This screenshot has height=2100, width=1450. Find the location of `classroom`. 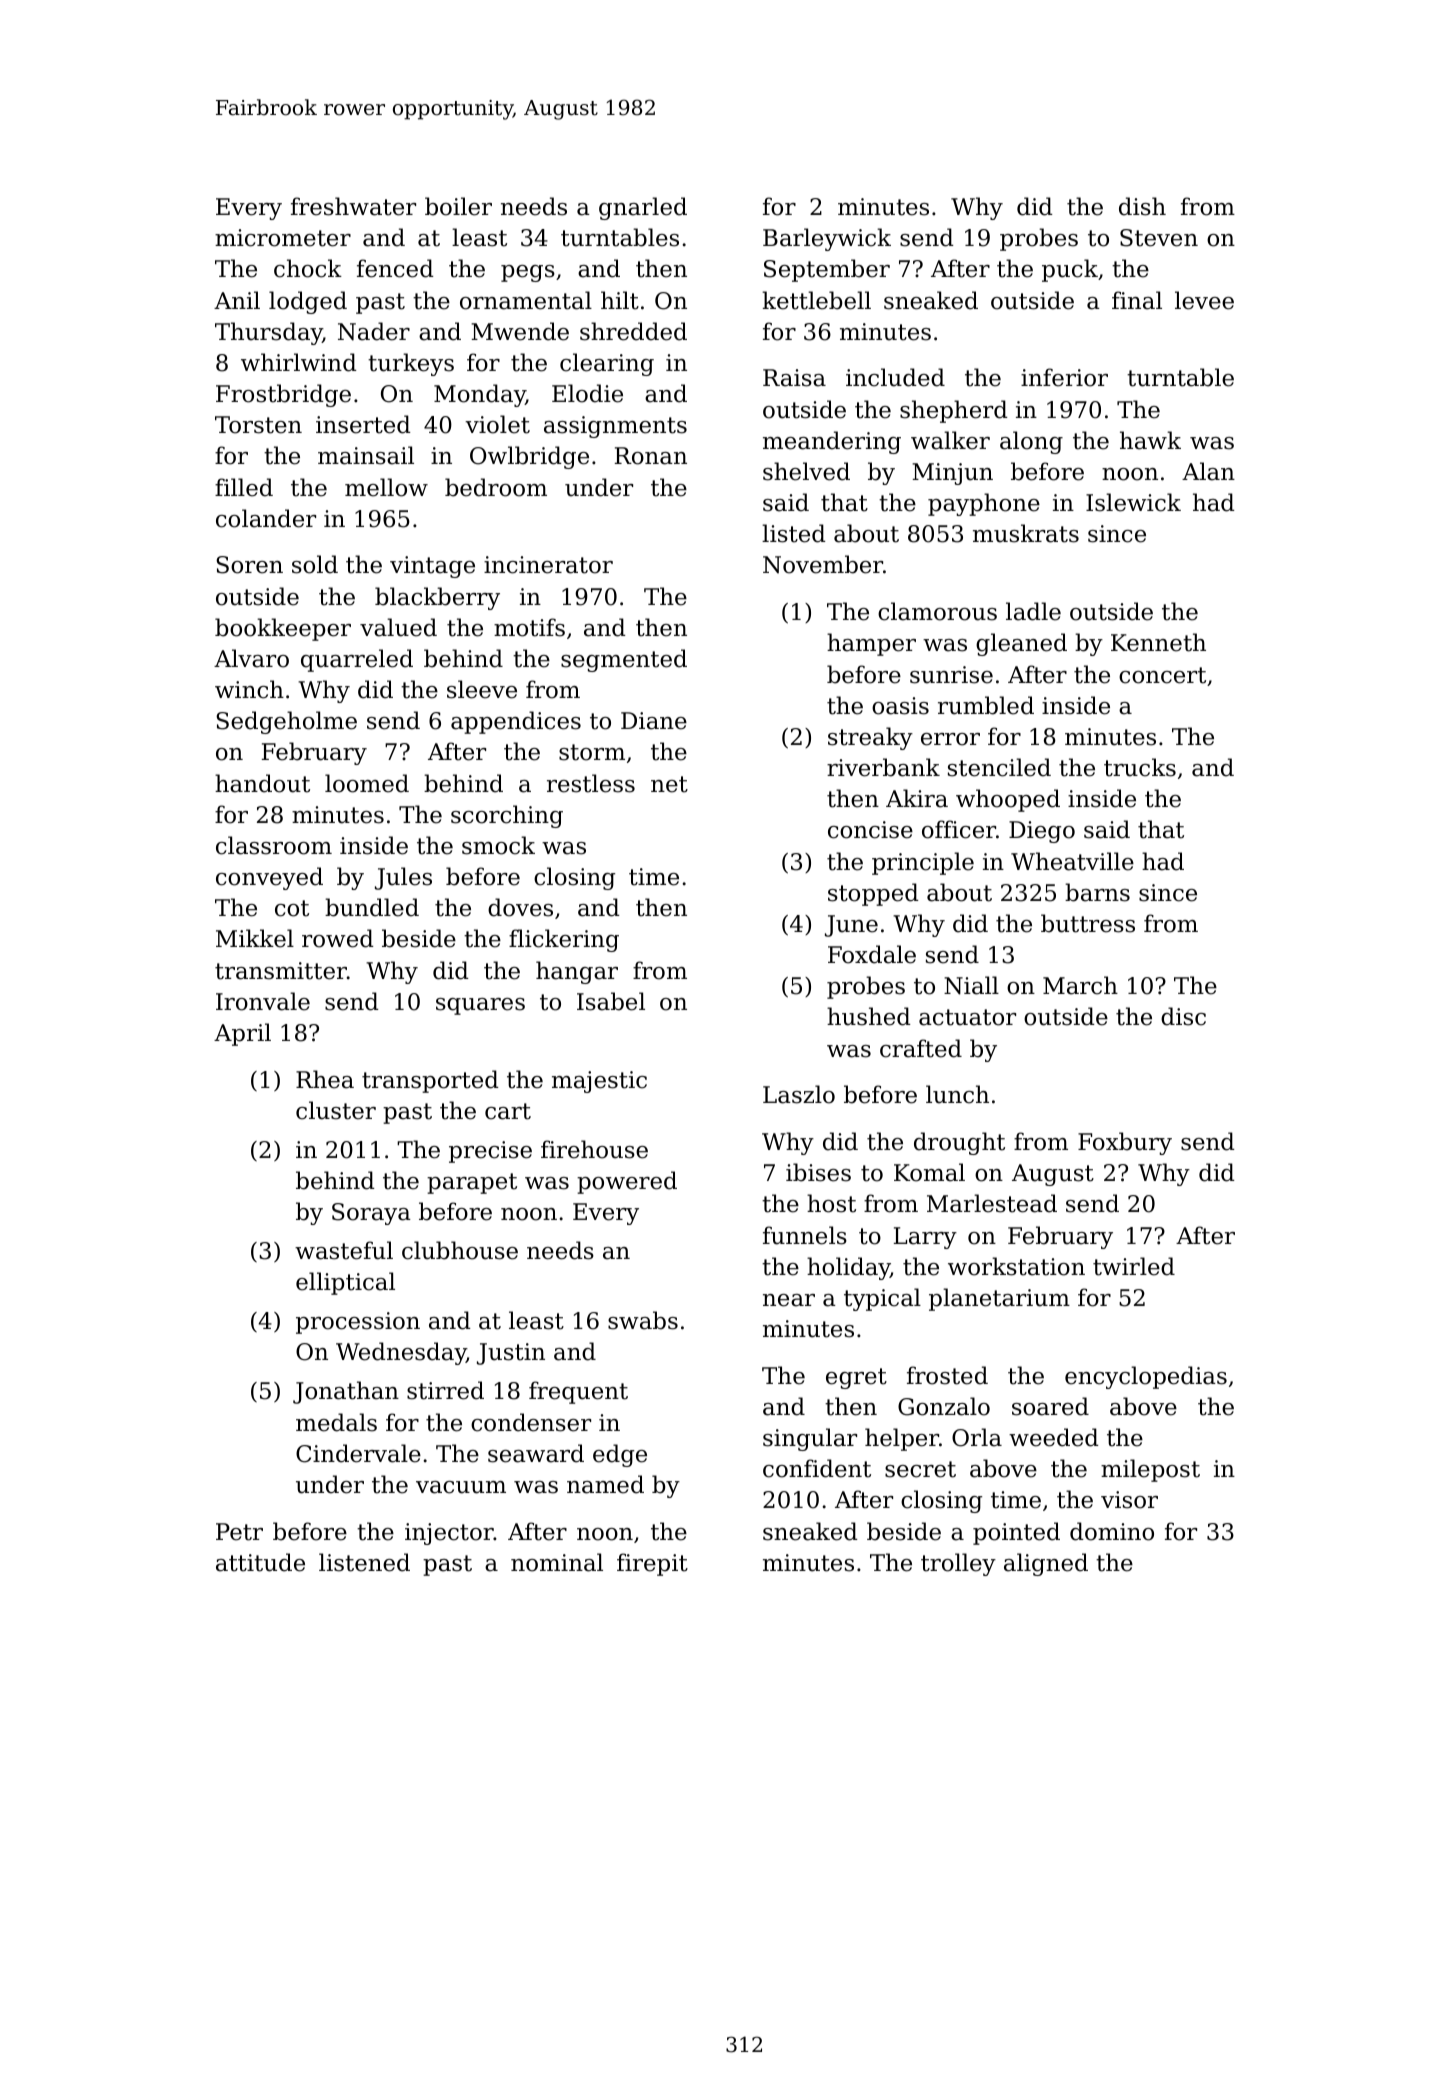

classroom is located at coordinates (274, 845).
